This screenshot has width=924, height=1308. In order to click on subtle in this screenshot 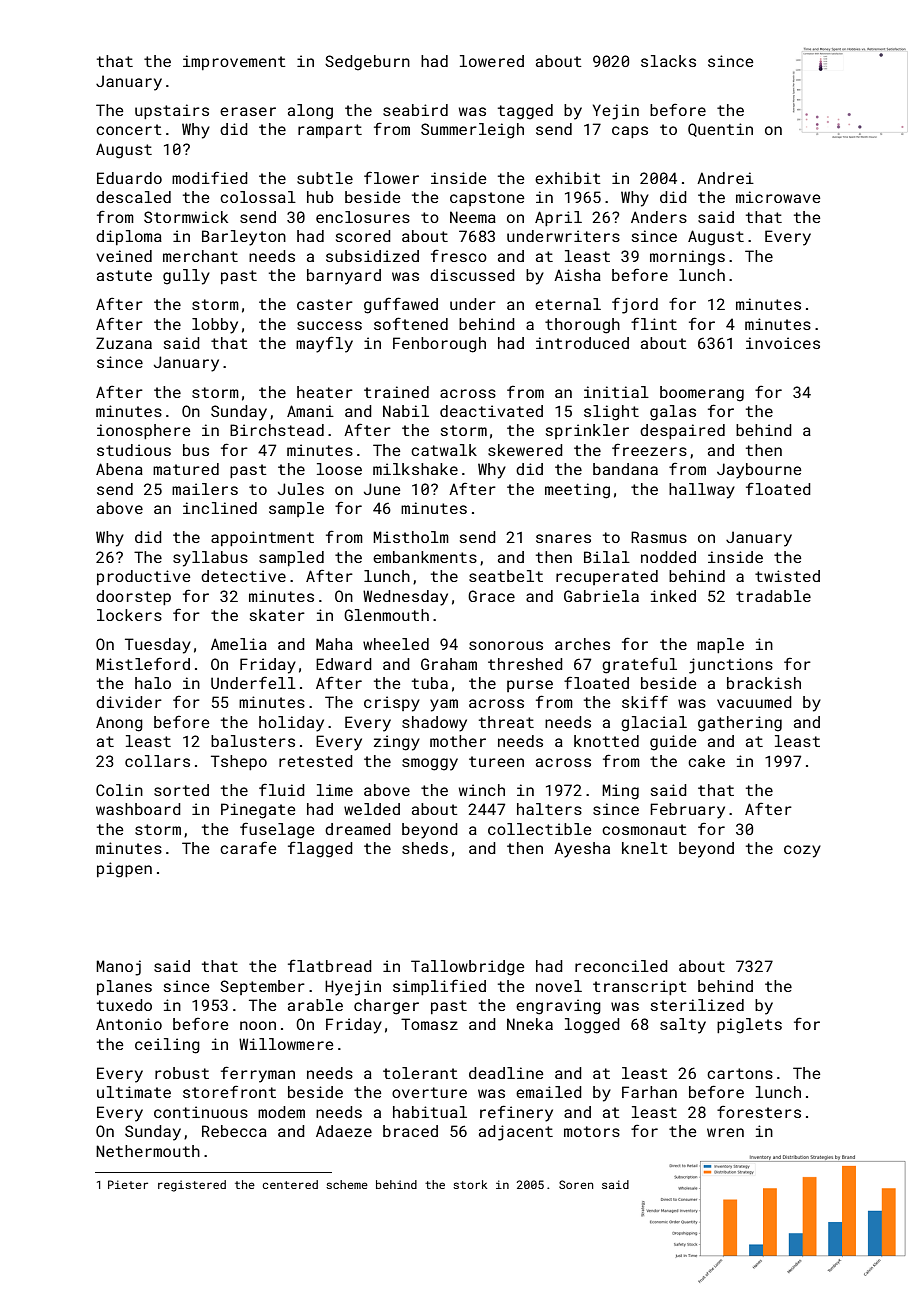, I will do `click(325, 178)`.
